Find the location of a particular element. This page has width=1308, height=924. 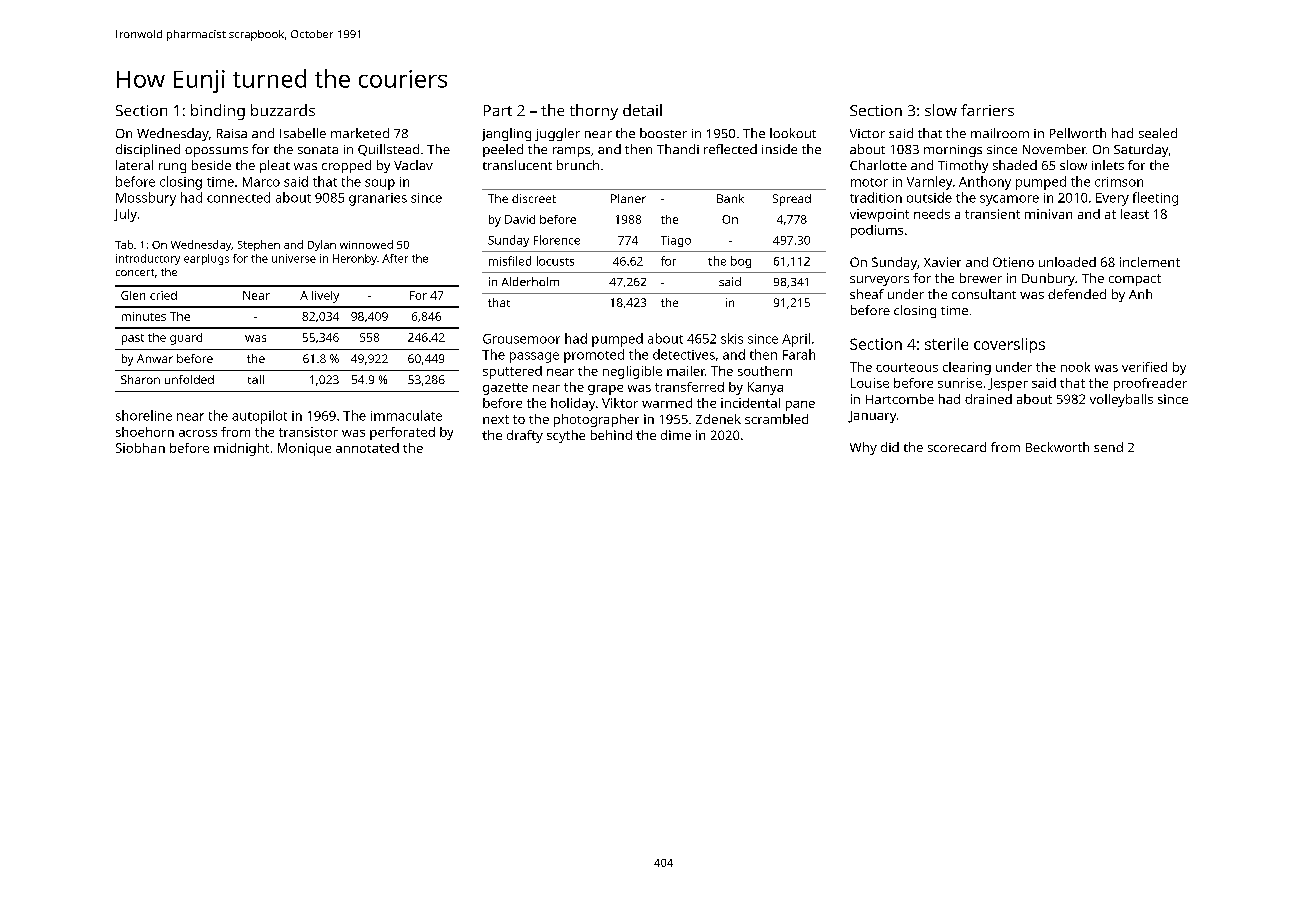

drained is located at coordinates (988, 399).
